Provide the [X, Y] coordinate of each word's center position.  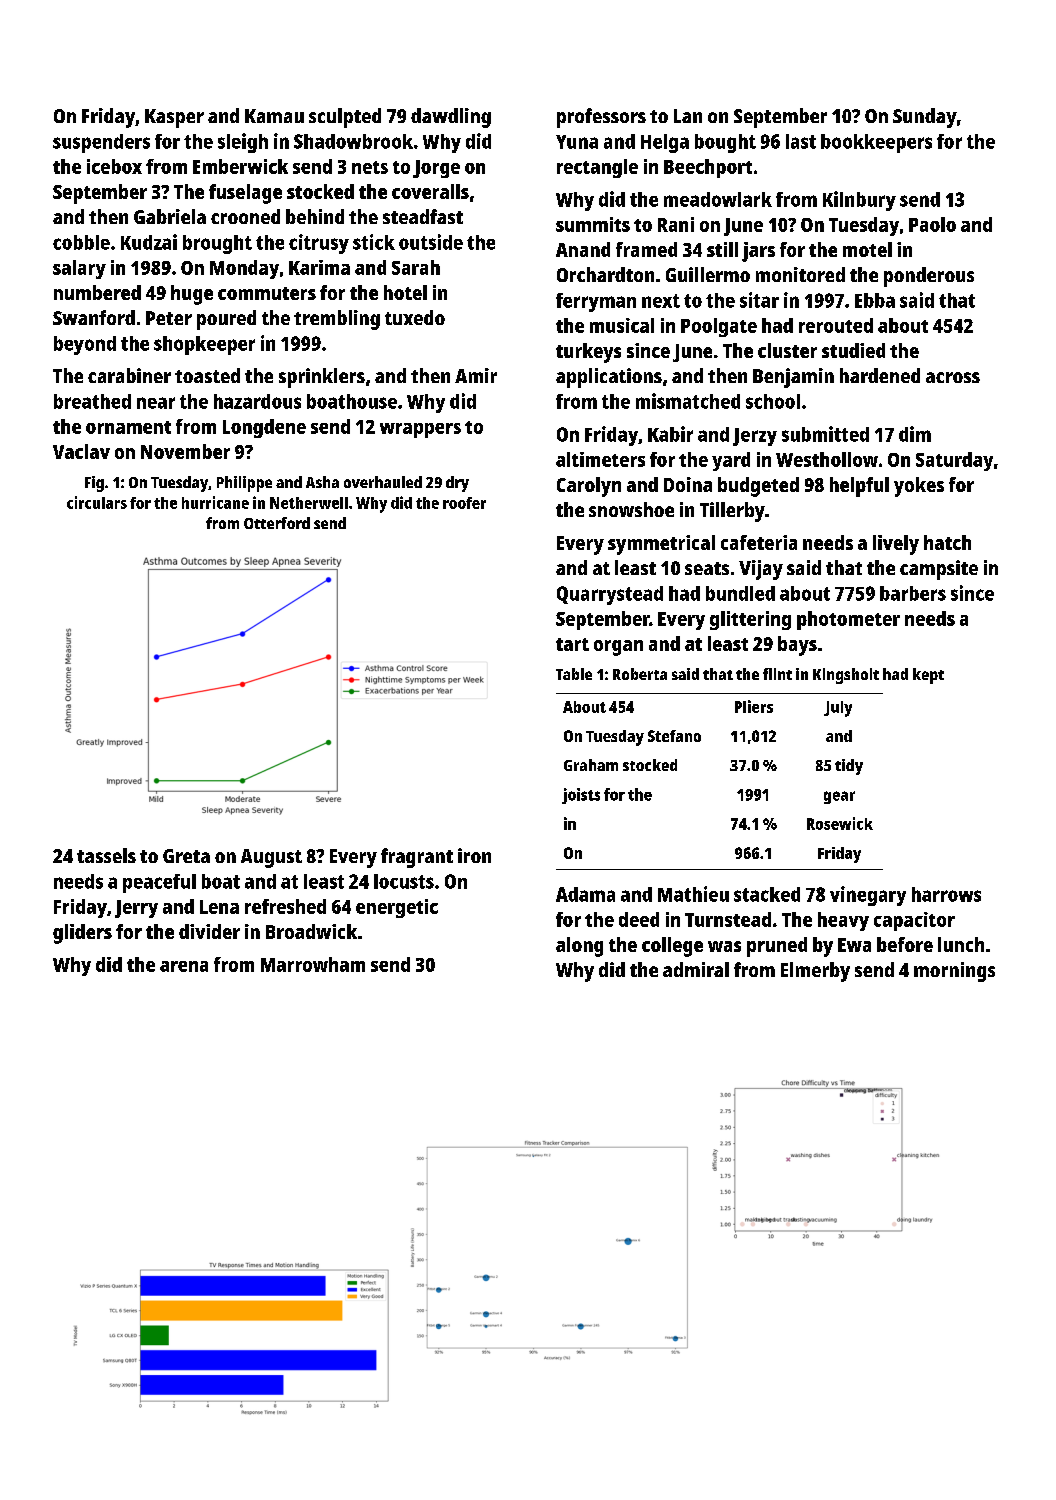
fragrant [417, 858]
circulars [97, 502]
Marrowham [313, 964]
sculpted [345, 118]
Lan [688, 116]
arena [184, 966]
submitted [825, 434]
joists [581, 796]
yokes [919, 487]
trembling [337, 320]
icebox [114, 166]
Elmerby [815, 972]
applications [609, 378]
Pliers [754, 706]
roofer [464, 503]
